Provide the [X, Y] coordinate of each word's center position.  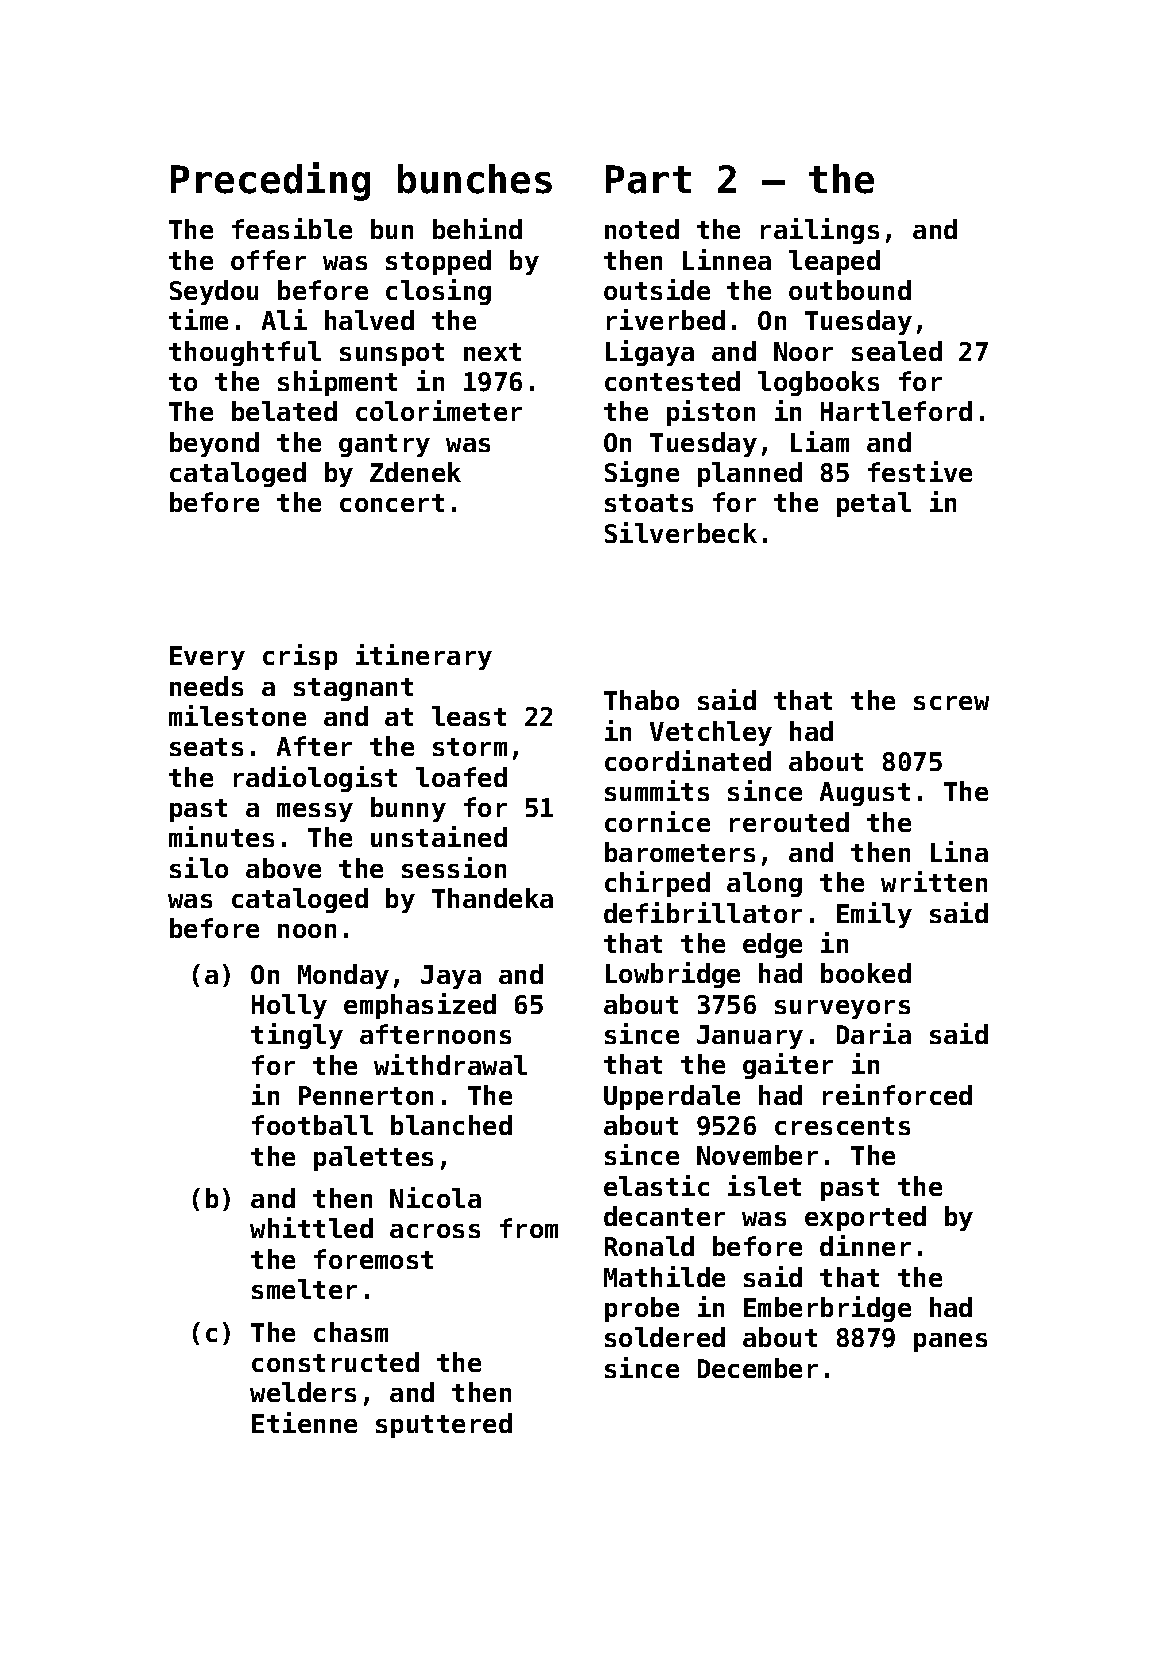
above [283, 868]
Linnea [727, 259]
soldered [665, 1337]
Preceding [270, 181]
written [934, 881]
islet [764, 1185]
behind [477, 228]
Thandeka [492, 898]
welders [303, 1392]
